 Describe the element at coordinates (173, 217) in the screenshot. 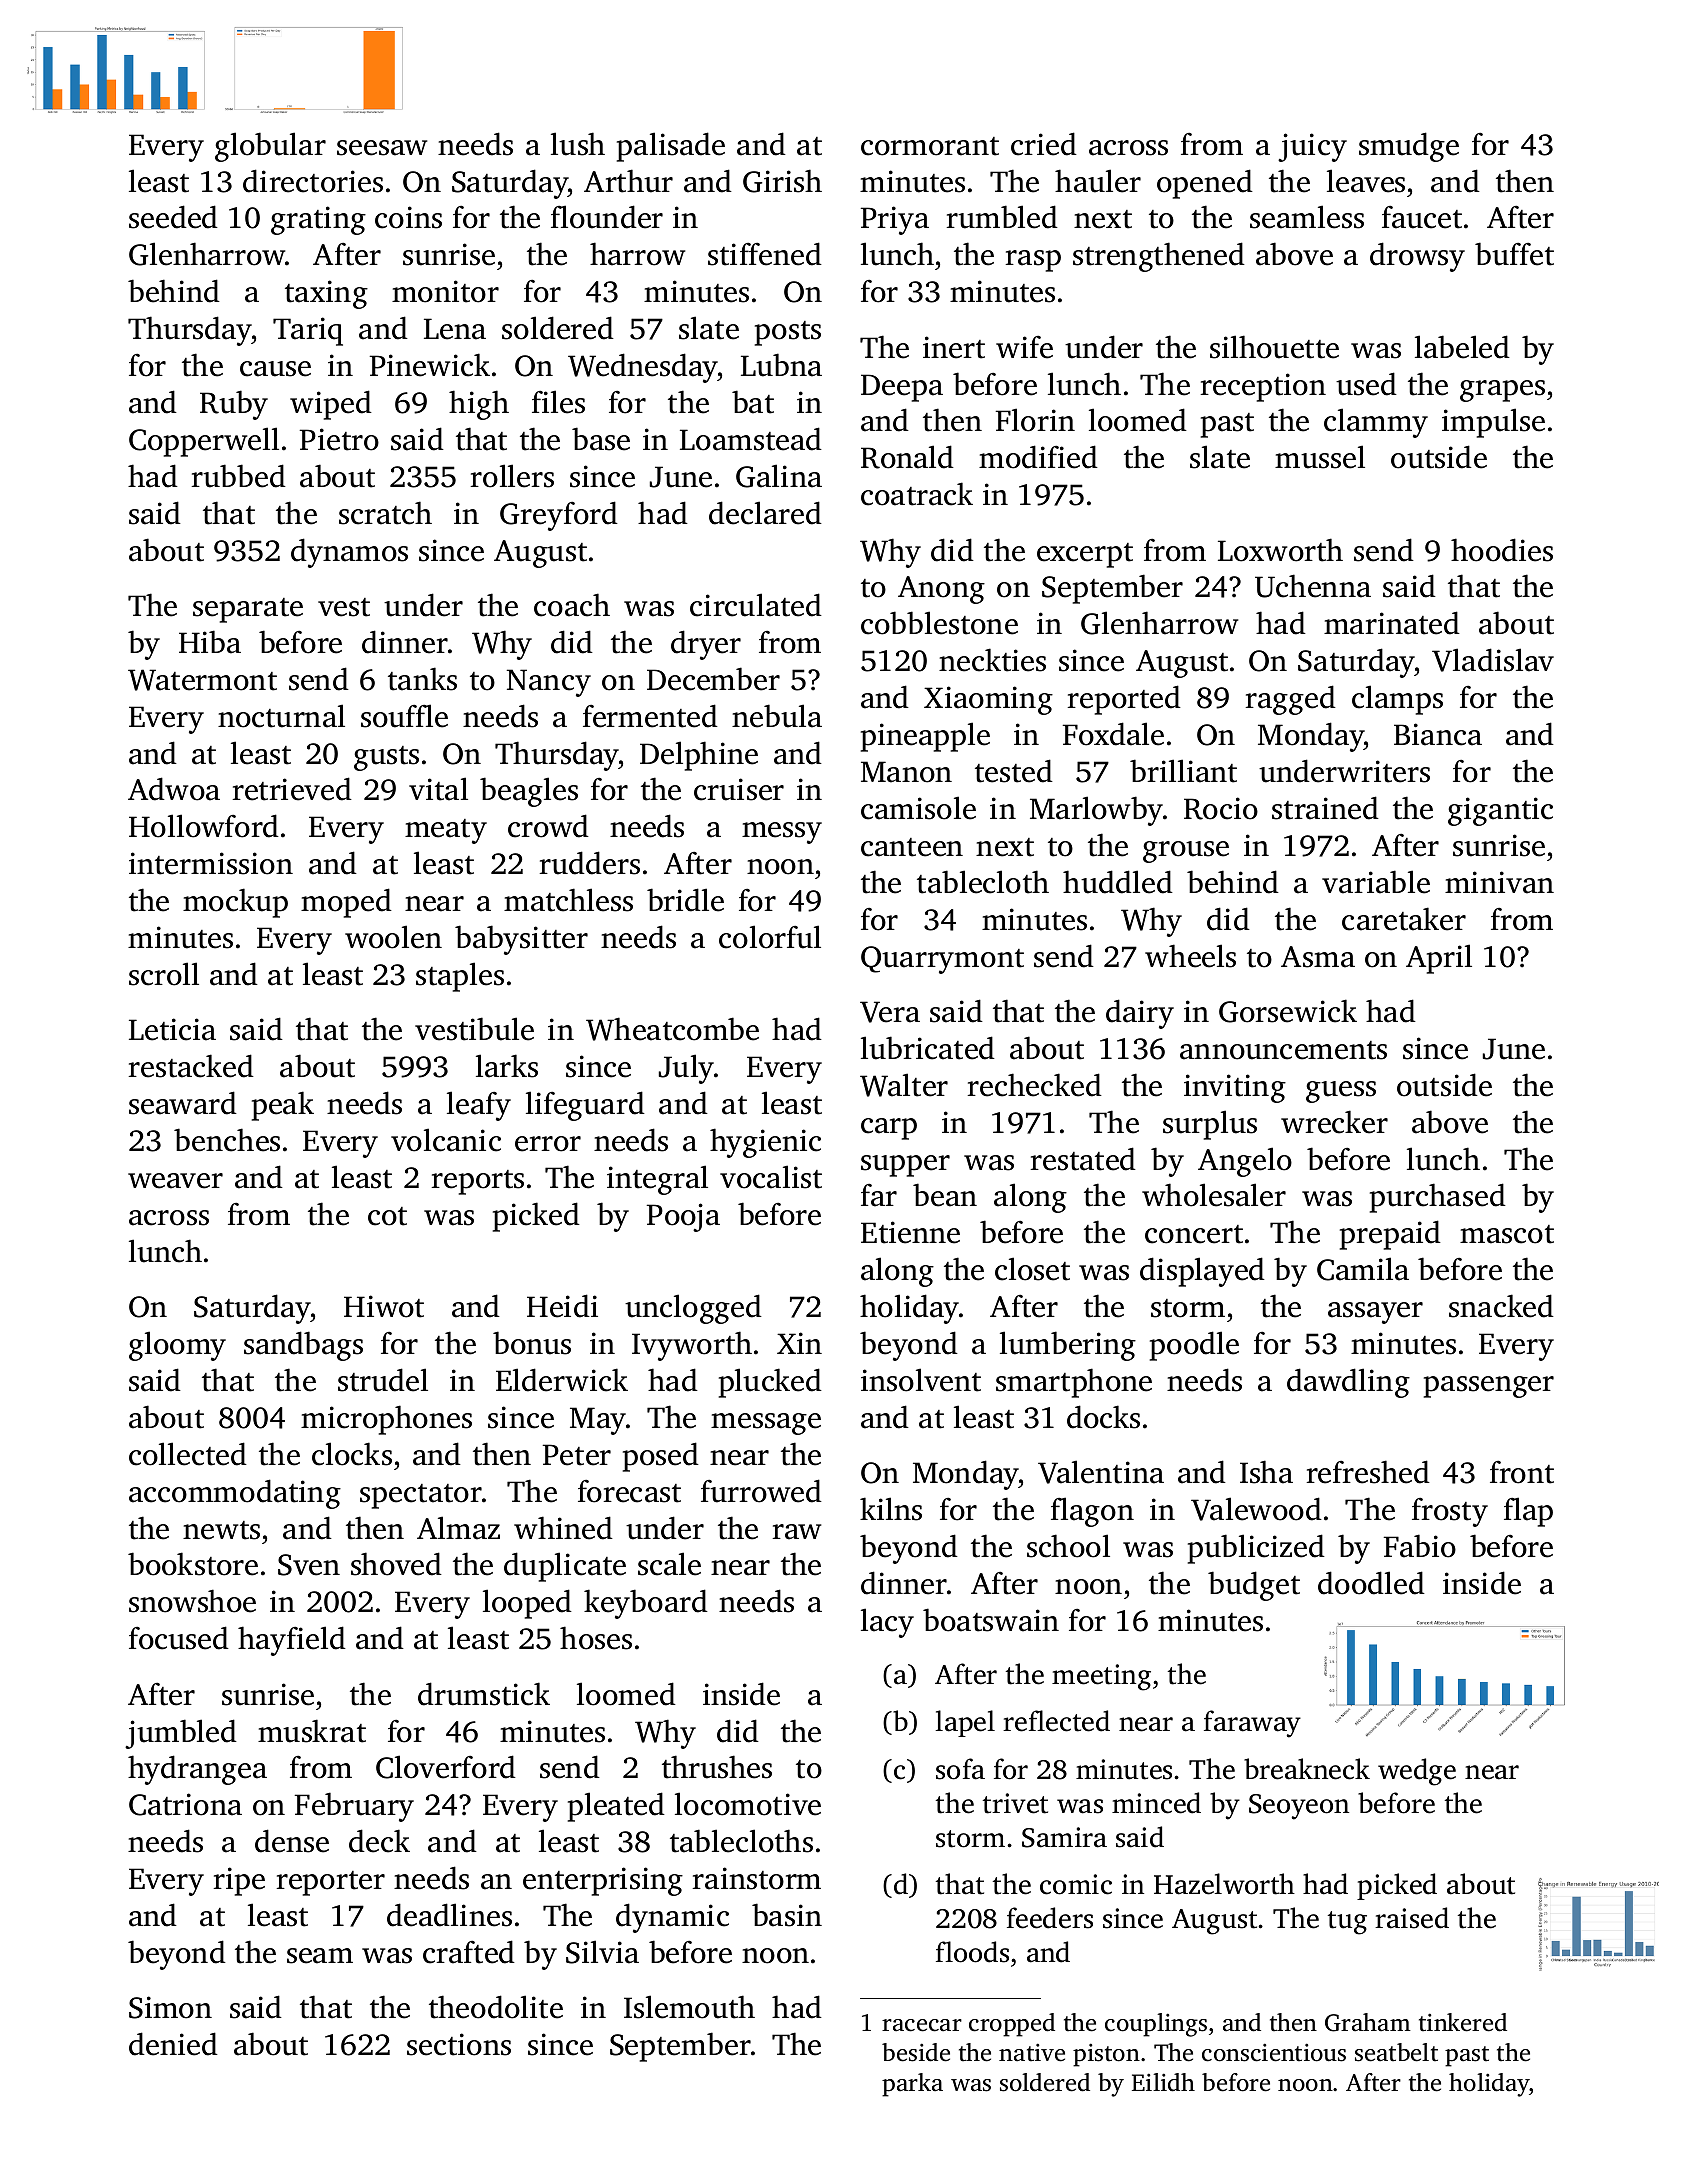

I see `seeded` at that location.
